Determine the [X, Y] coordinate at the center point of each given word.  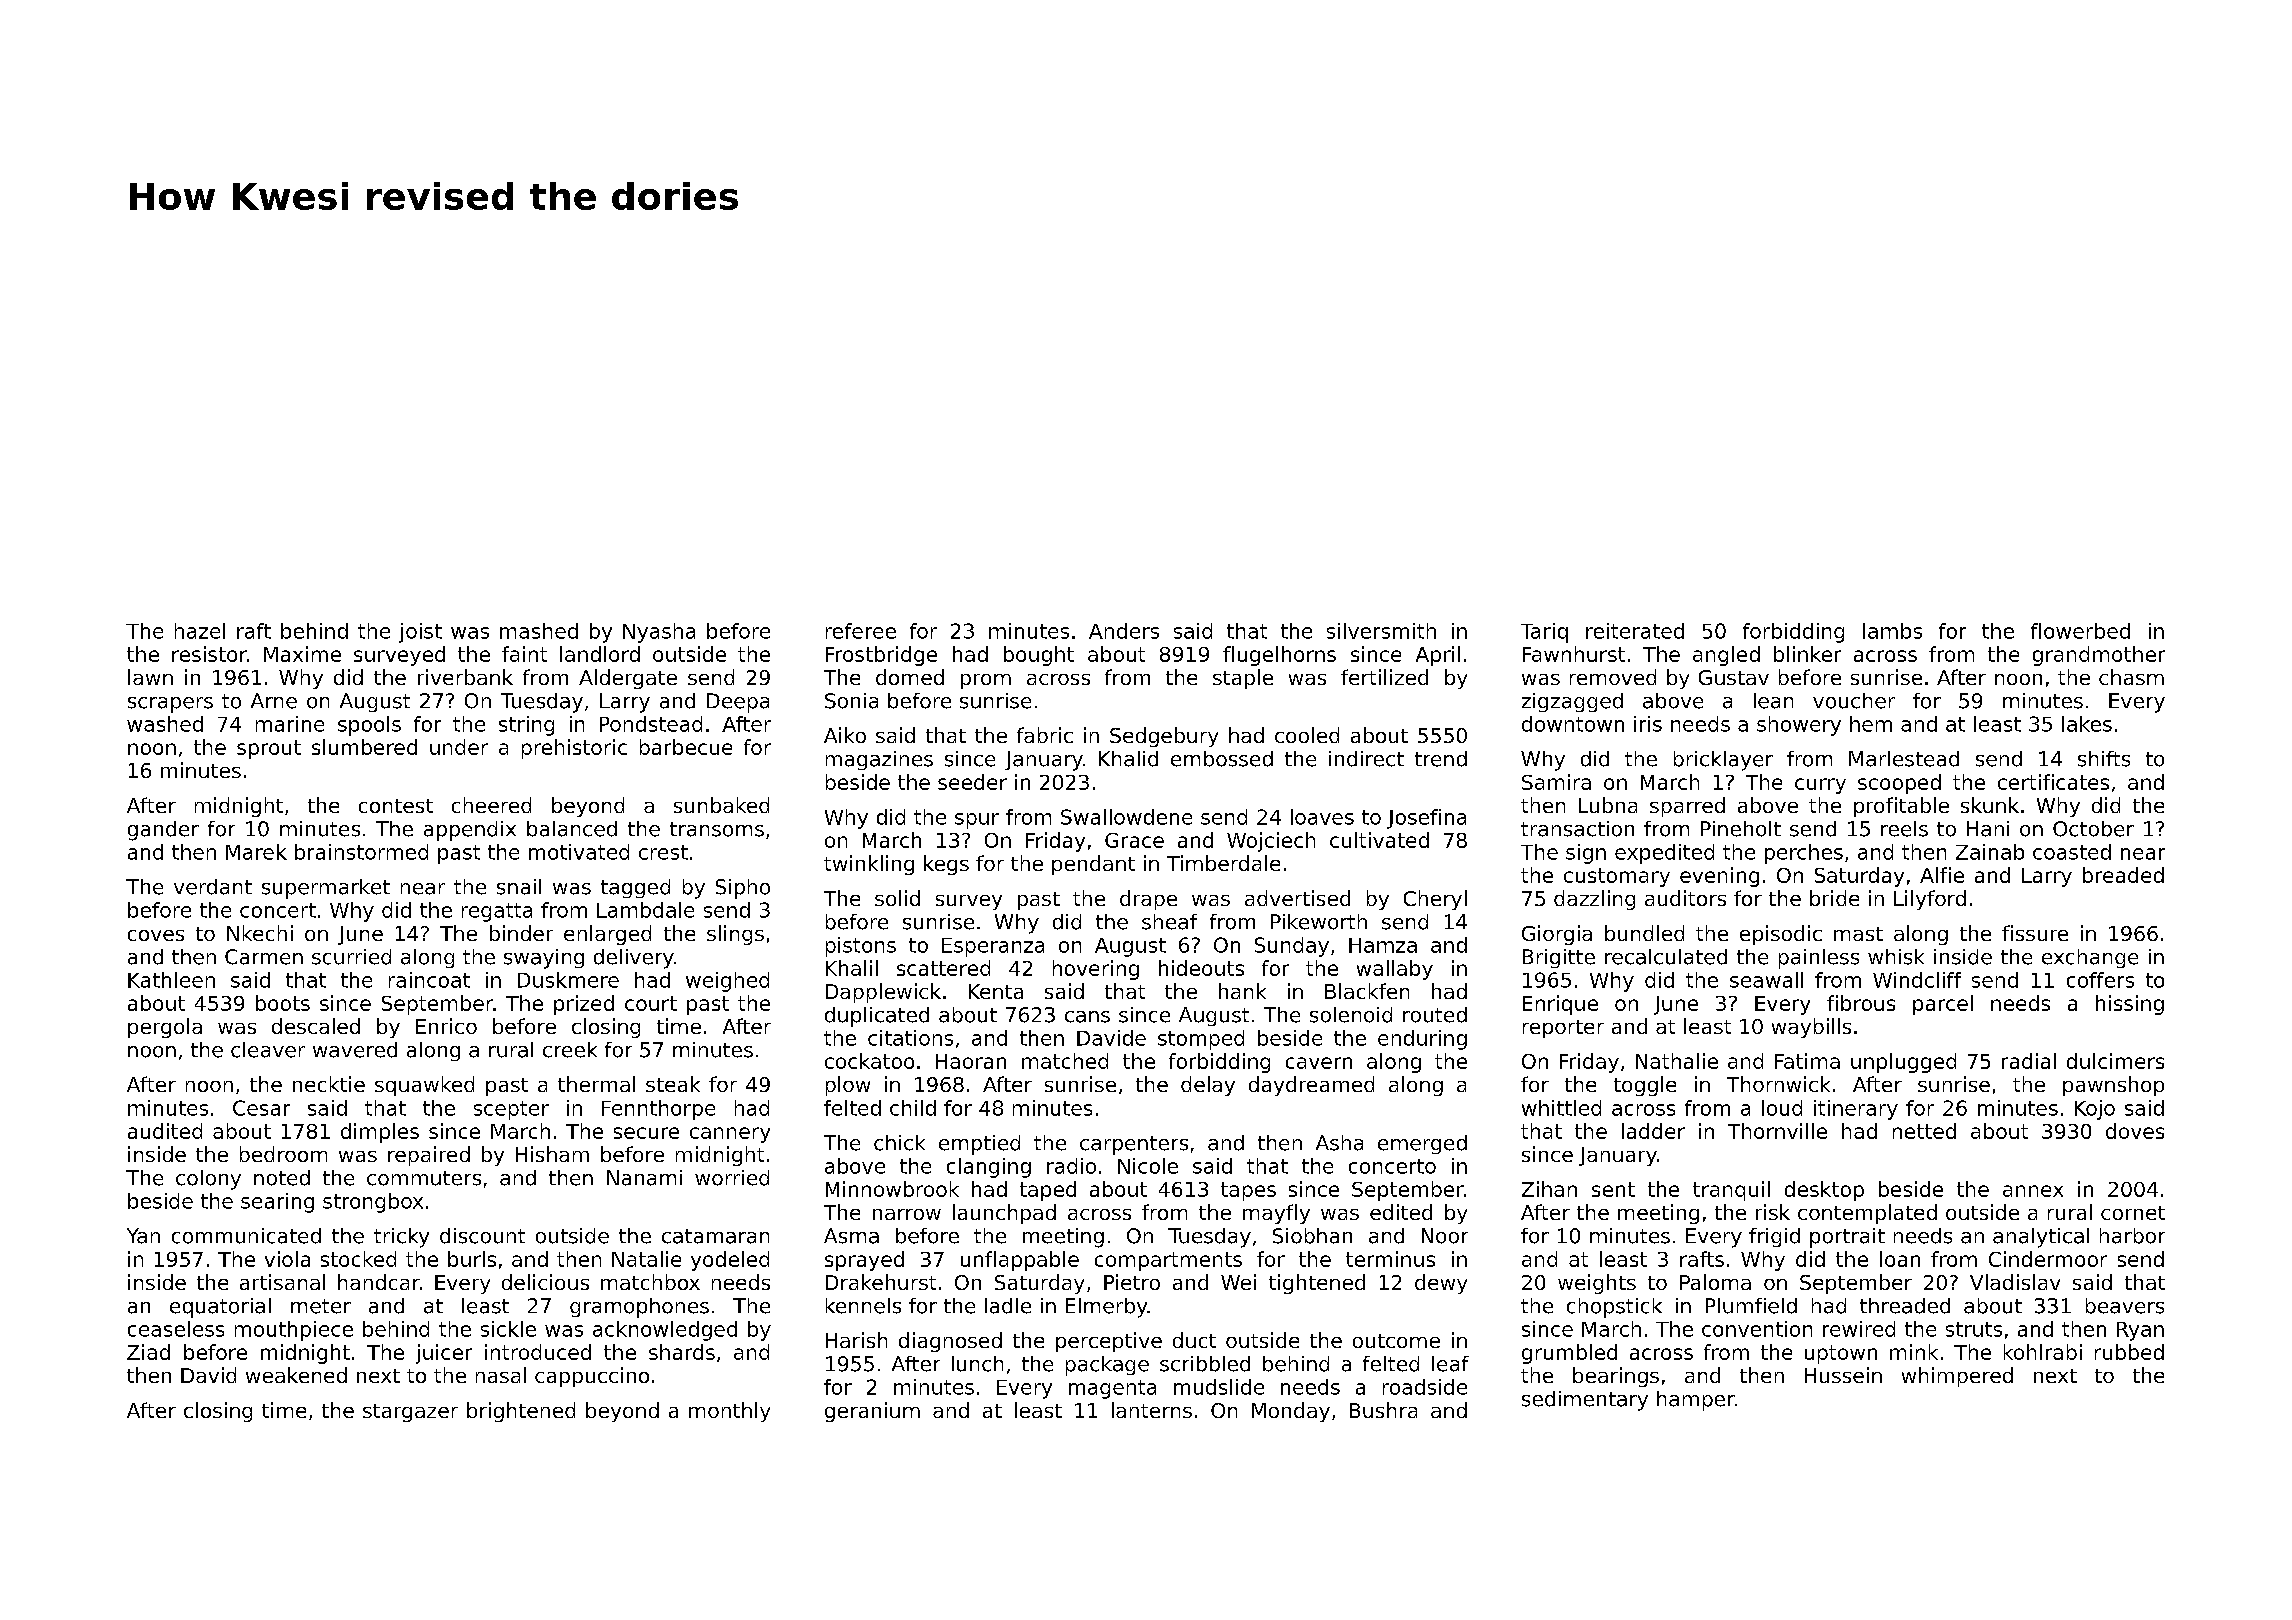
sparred [1687, 807]
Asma [851, 1236]
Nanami [644, 1178]
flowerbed [2080, 631]
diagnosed [950, 1342]
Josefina [1426, 819]
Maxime [302, 654]
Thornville [1777, 1131]
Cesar [261, 1108]
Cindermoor [2048, 1259]
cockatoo [869, 1061]
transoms [717, 829]
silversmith [1381, 631]
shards [682, 1352]
